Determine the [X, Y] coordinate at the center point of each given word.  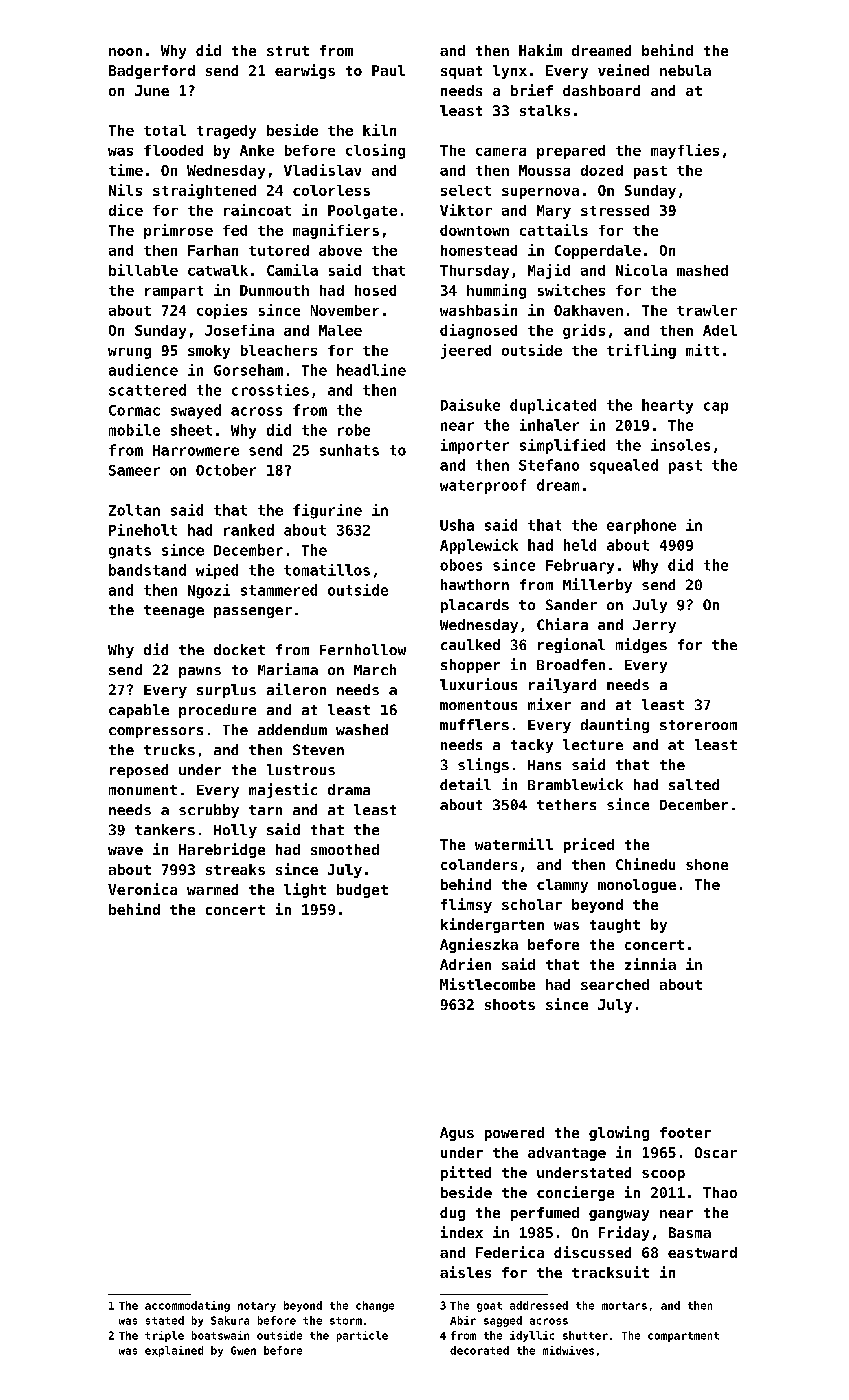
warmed [212, 889]
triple [164, 1336]
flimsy [466, 905]
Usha [457, 525]
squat [461, 72]
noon [125, 52]
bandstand [147, 570]
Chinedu [645, 864]
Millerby [597, 585]
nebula [685, 70]
